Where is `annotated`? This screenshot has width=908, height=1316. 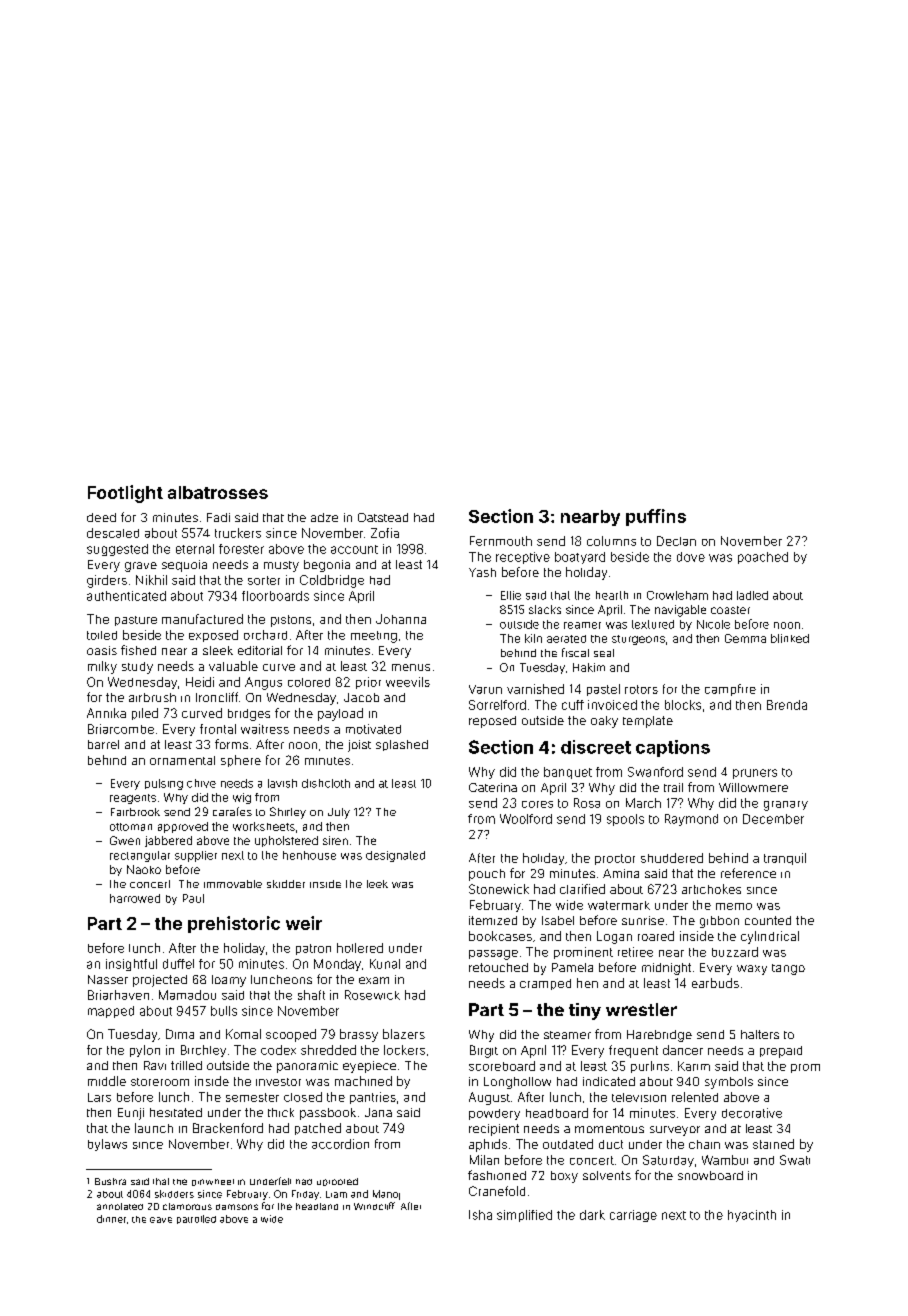
annotated is located at coordinates (120, 1206).
